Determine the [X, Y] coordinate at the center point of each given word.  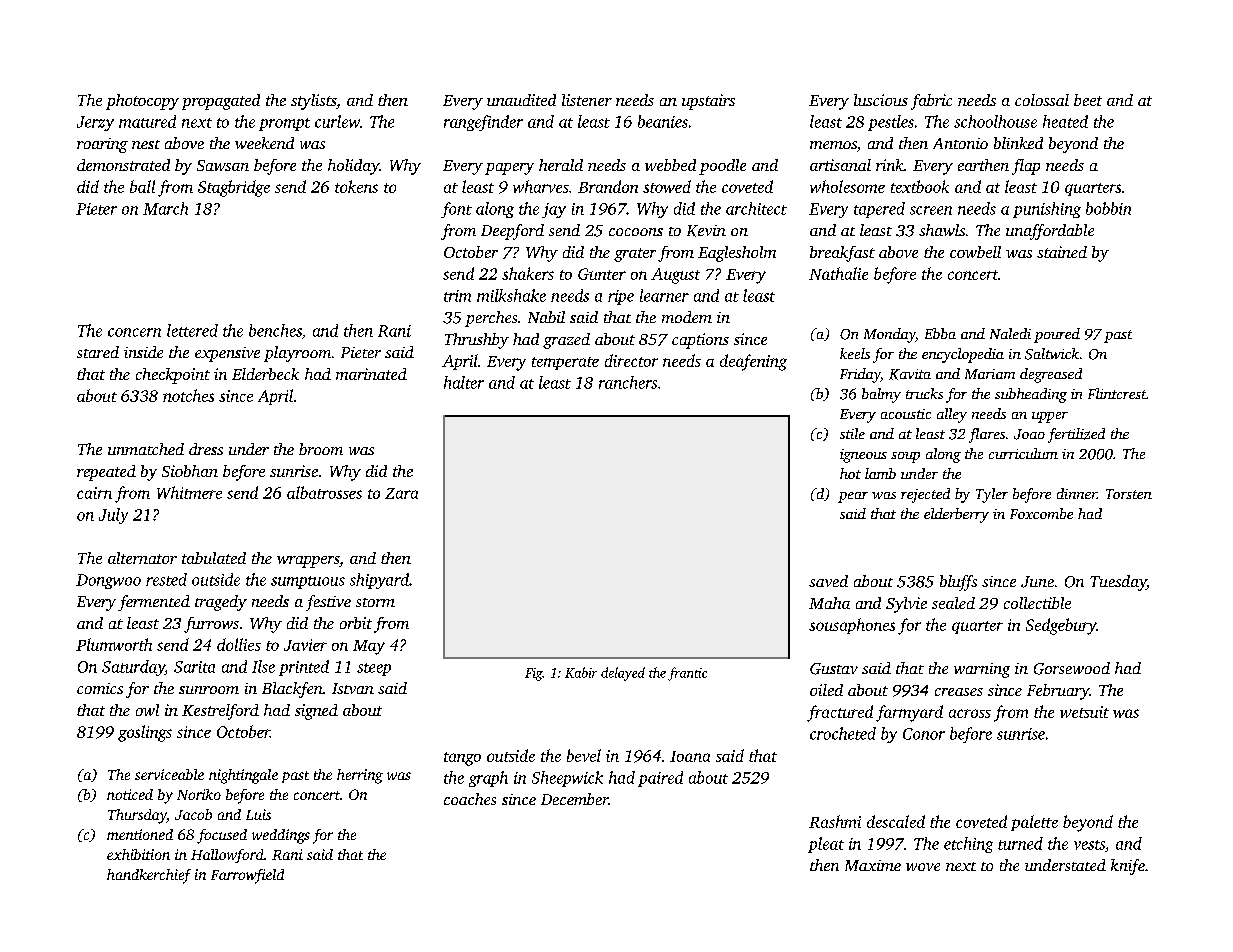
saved [828, 581]
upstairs [708, 102]
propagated [221, 102]
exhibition [138, 854]
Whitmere [189, 492]
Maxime [873, 865]
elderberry [956, 515]
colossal [1042, 100]
